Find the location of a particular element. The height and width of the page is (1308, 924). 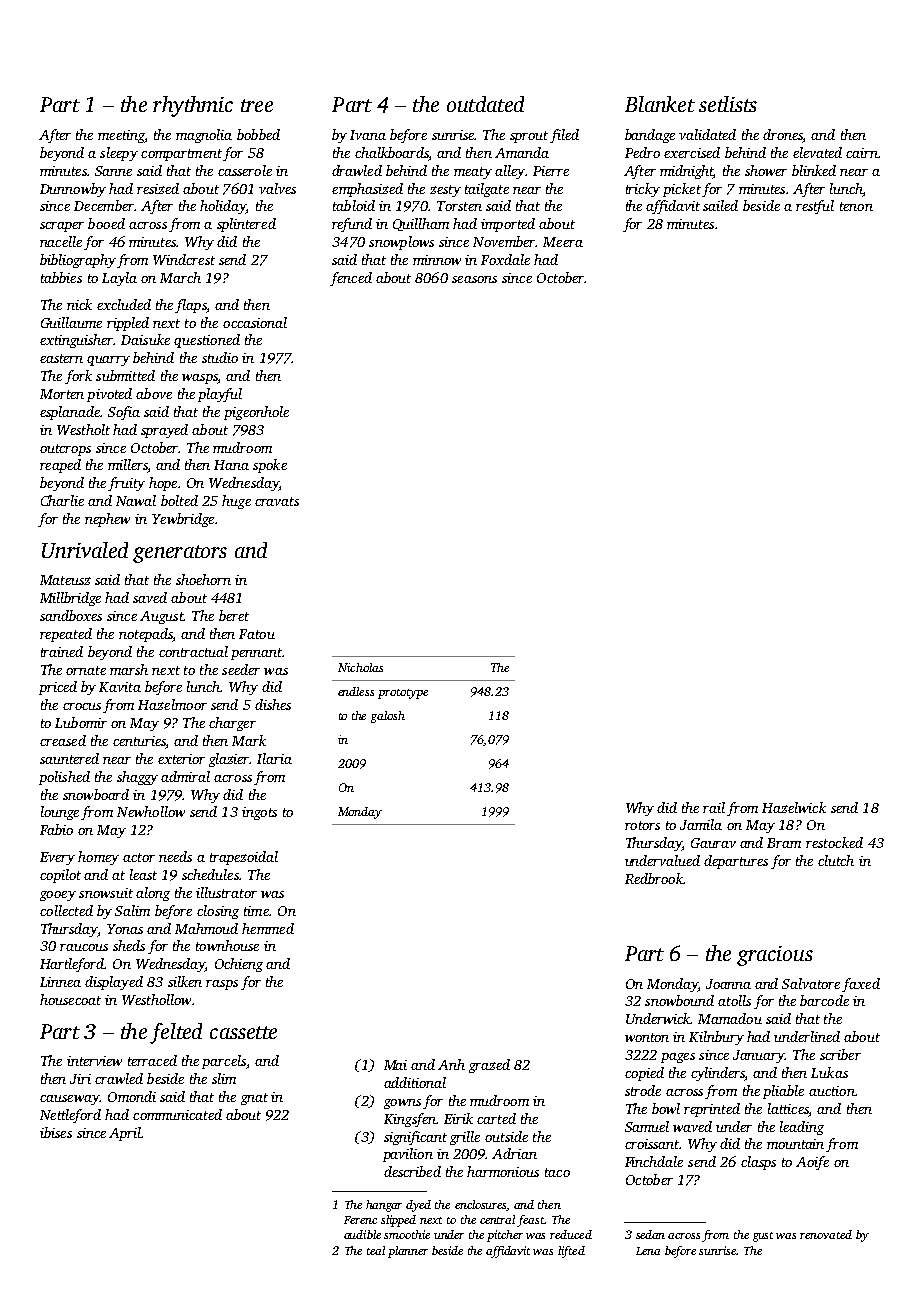

cassette is located at coordinates (243, 1032).
